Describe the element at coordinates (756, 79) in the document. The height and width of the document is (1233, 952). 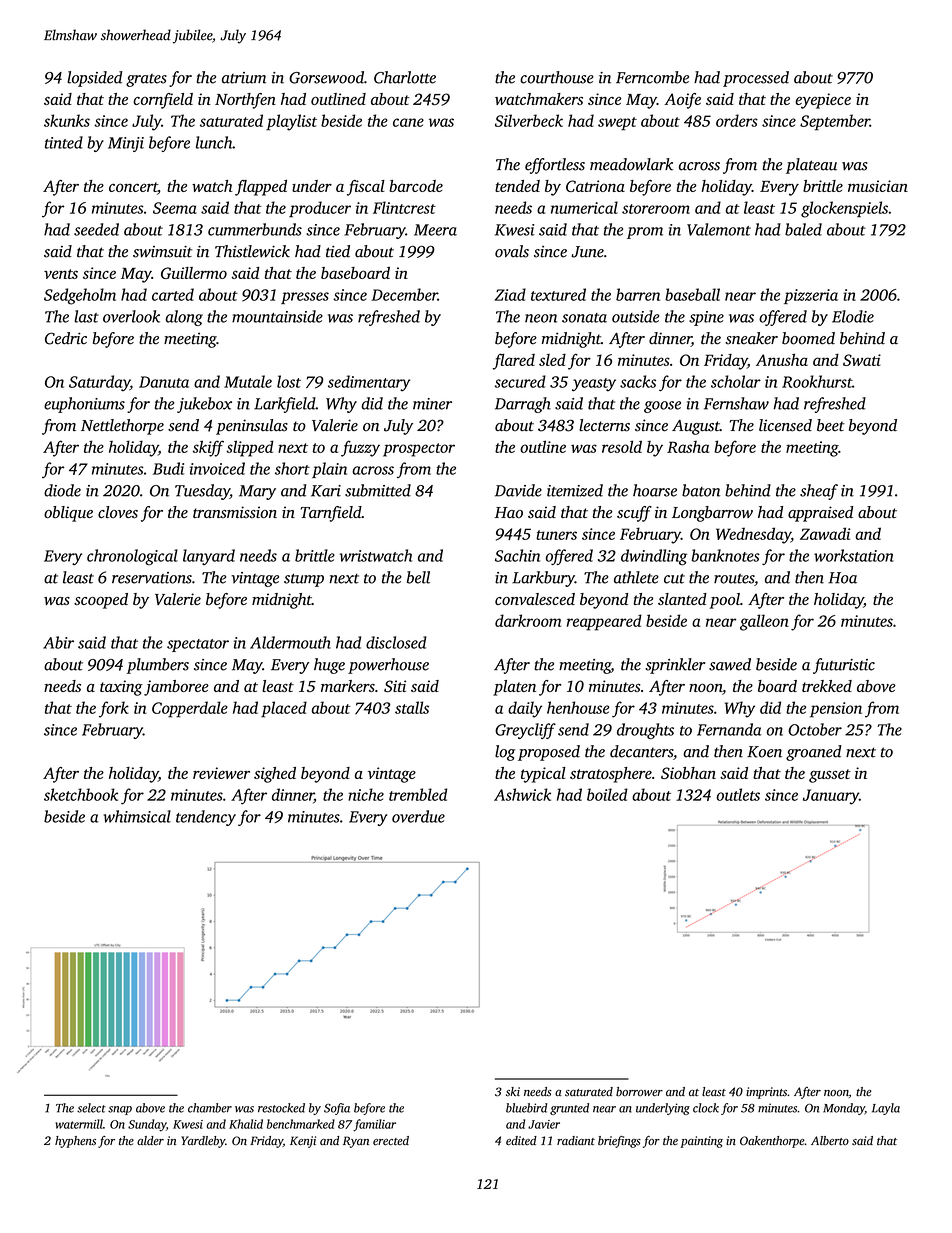
I see `processed` at that location.
